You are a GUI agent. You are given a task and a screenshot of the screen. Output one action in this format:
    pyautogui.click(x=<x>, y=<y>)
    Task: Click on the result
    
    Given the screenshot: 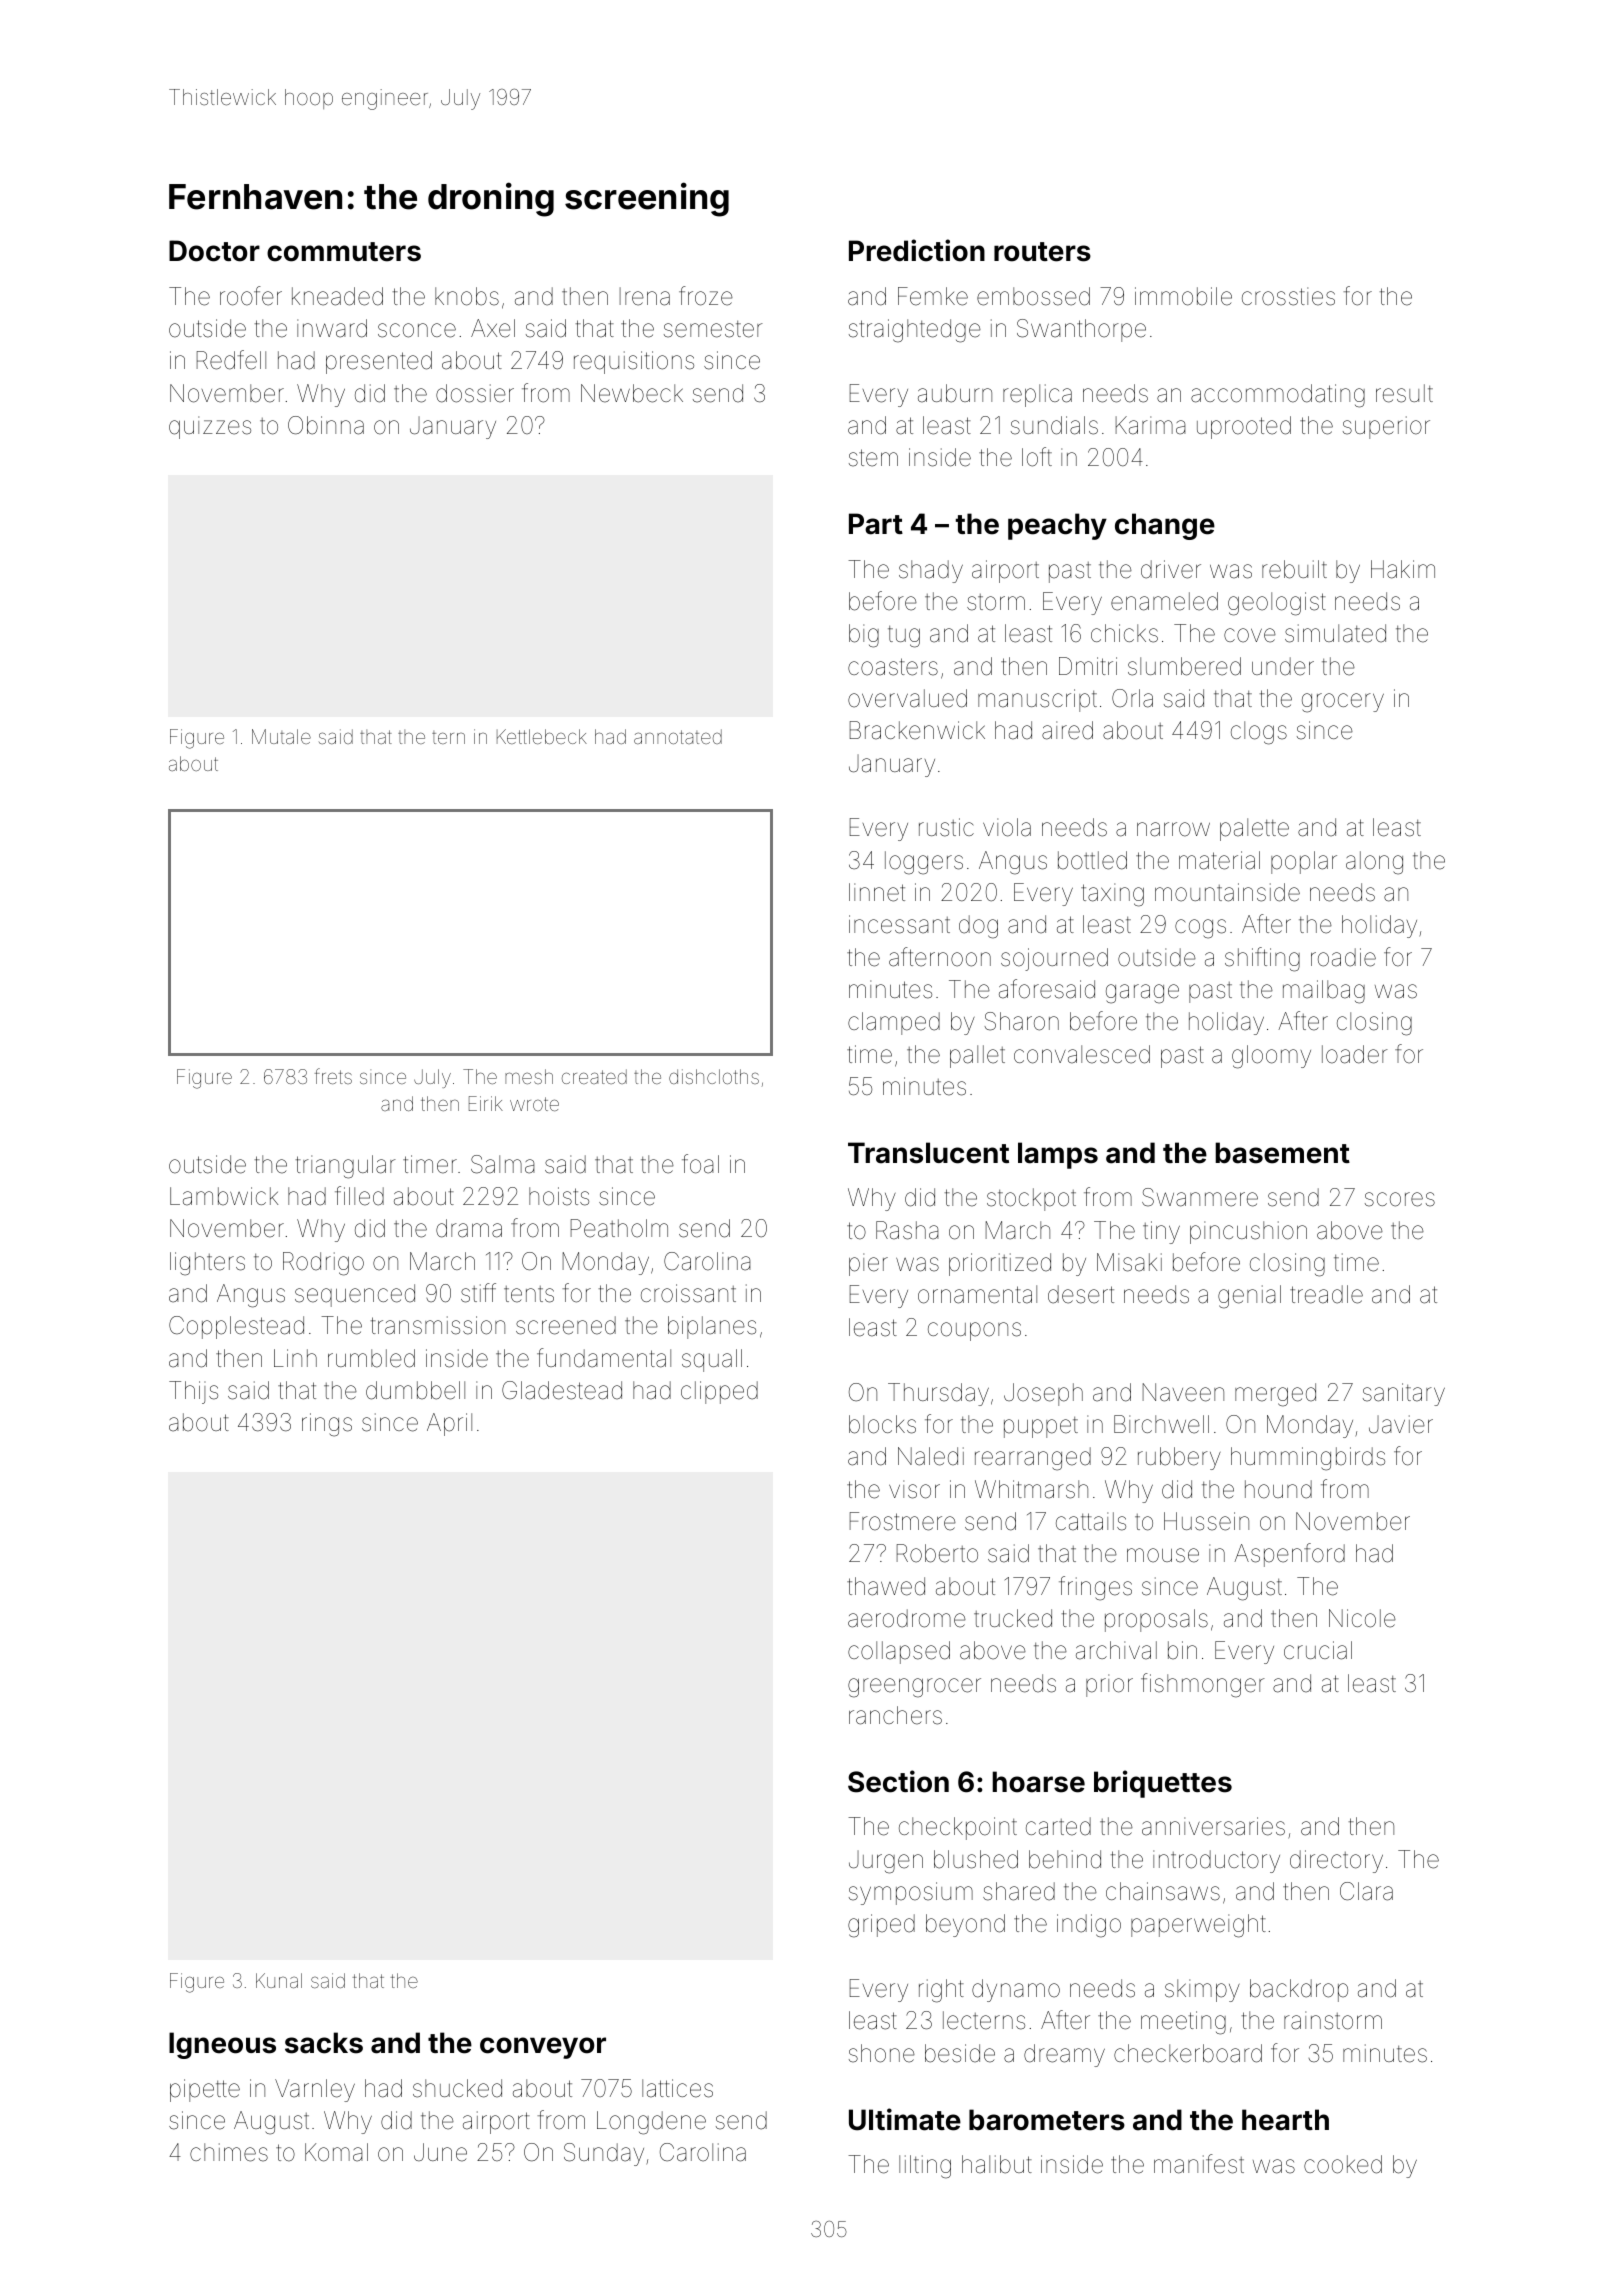 What is the action you would take?
    pyautogui.click(x=1404, y=393)
